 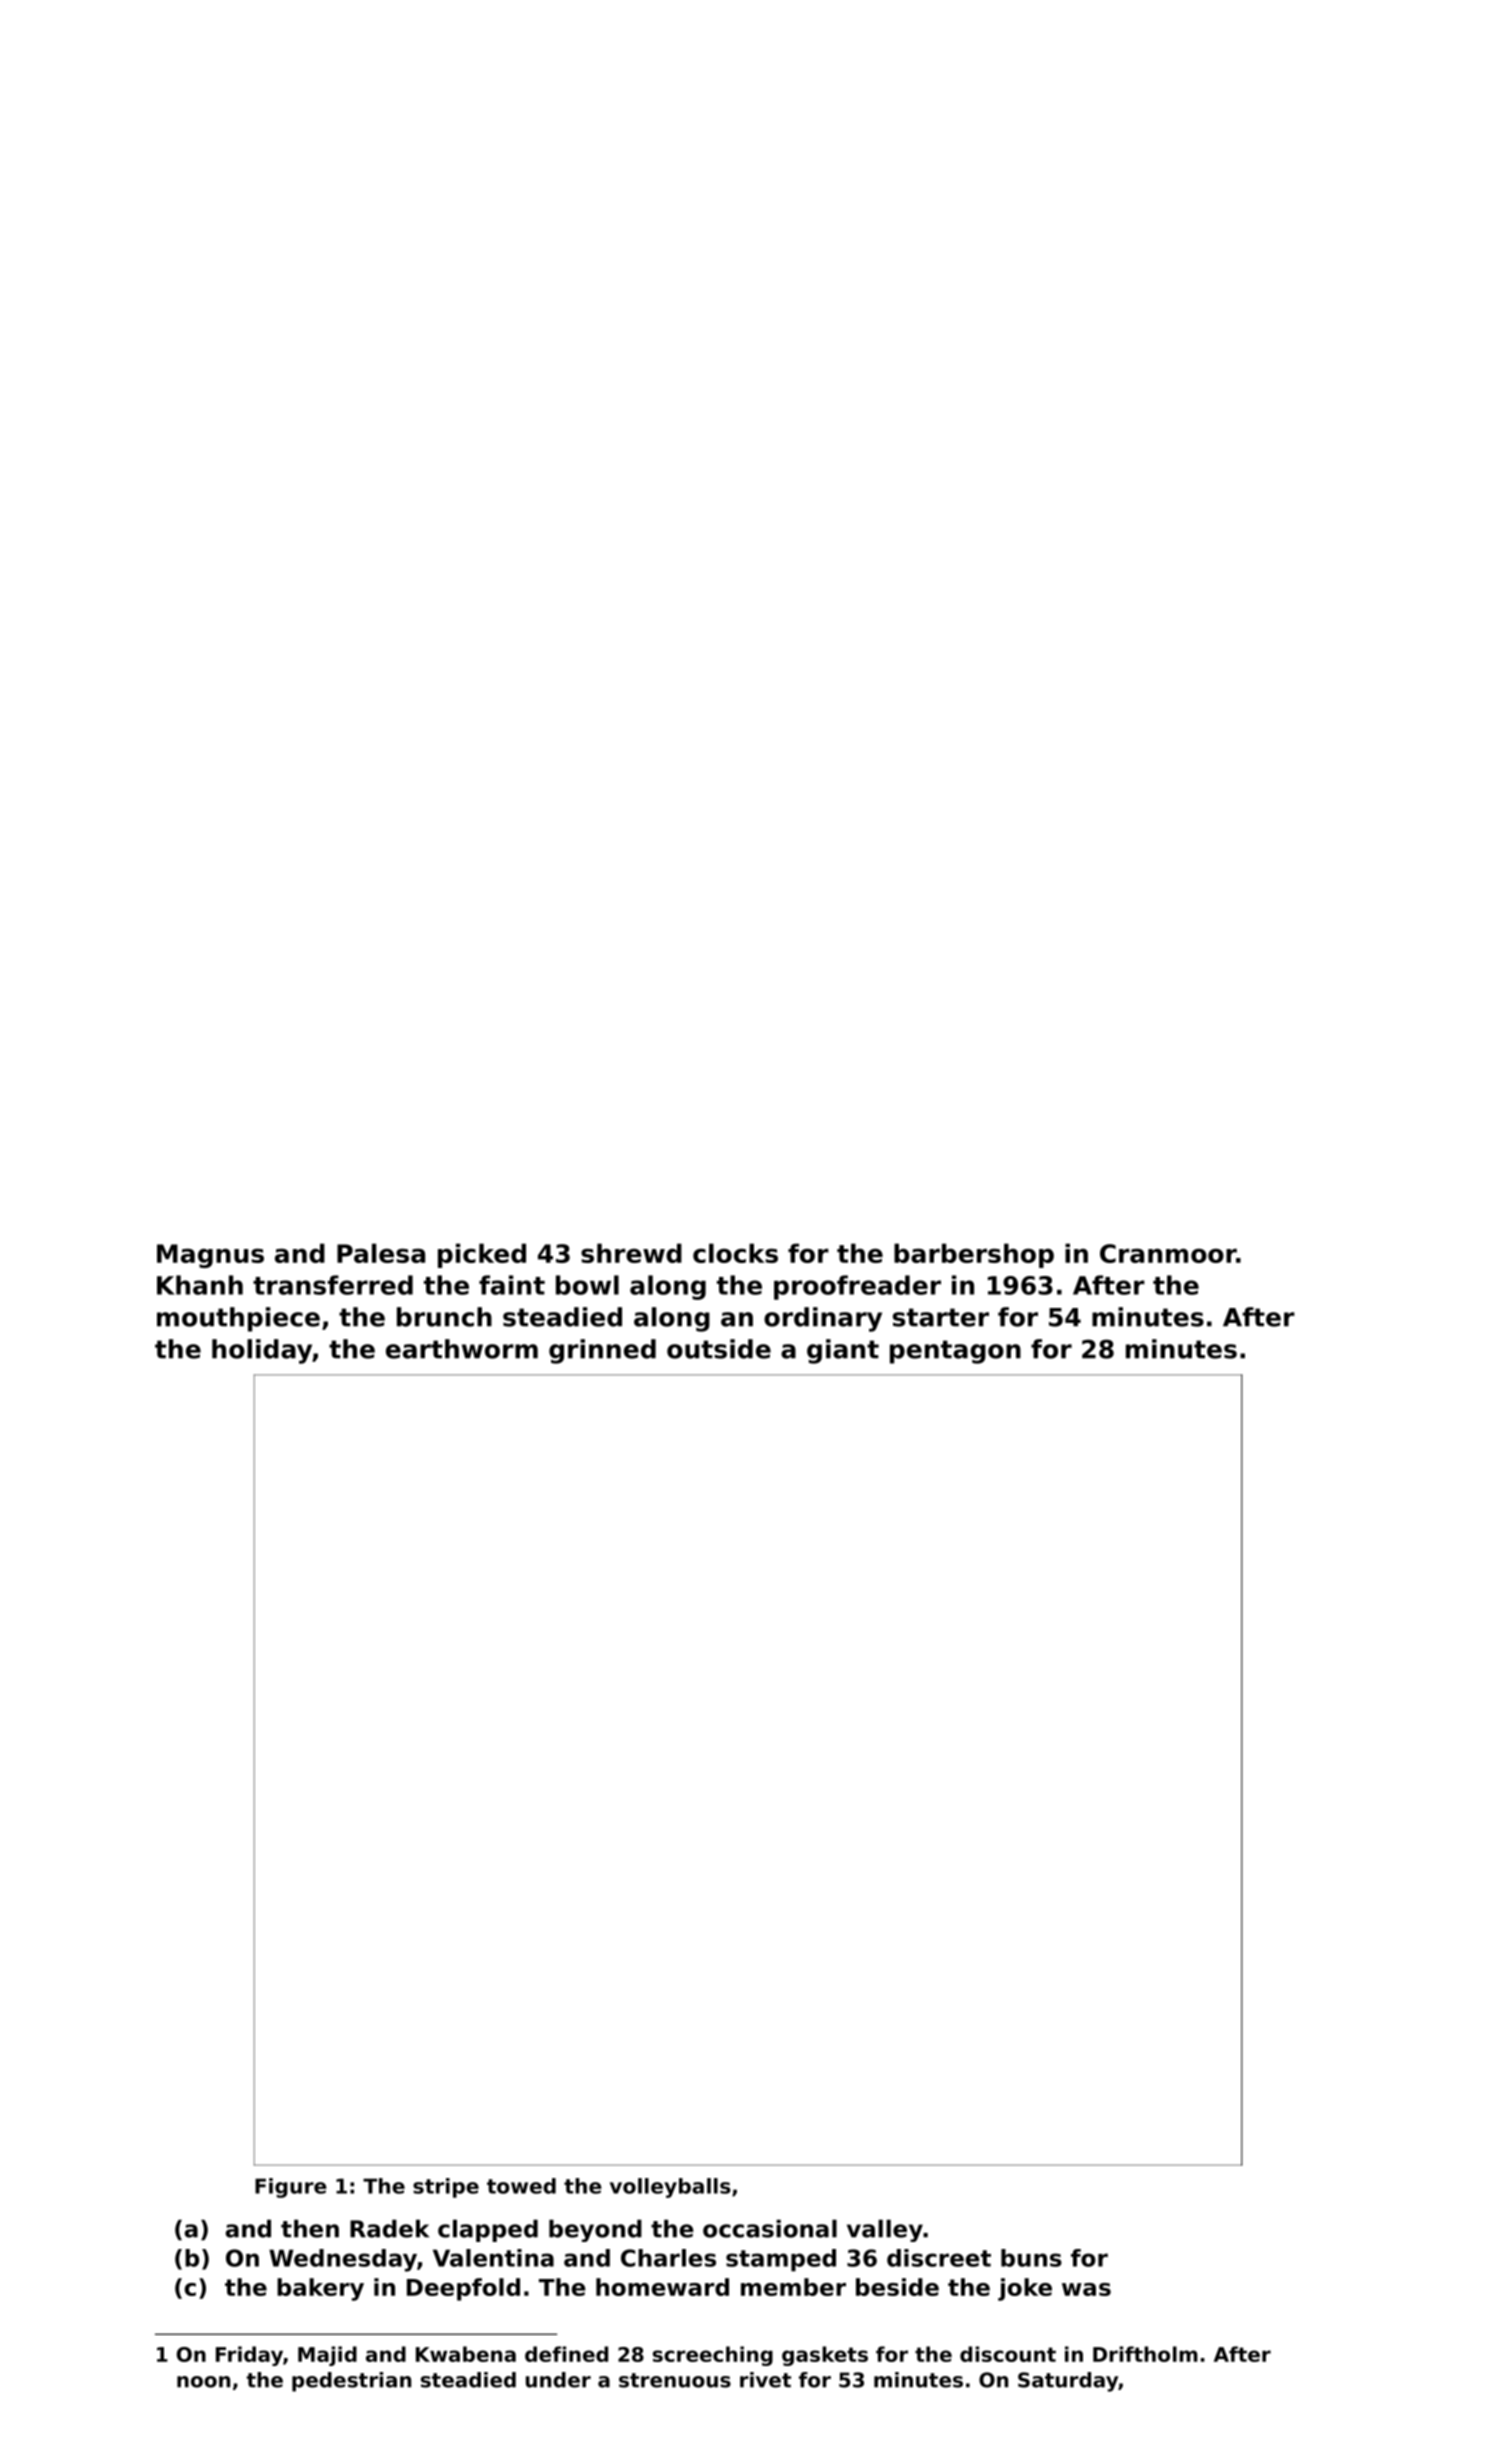 I want to click on pedestrian, so click(x=351, y=2382).
